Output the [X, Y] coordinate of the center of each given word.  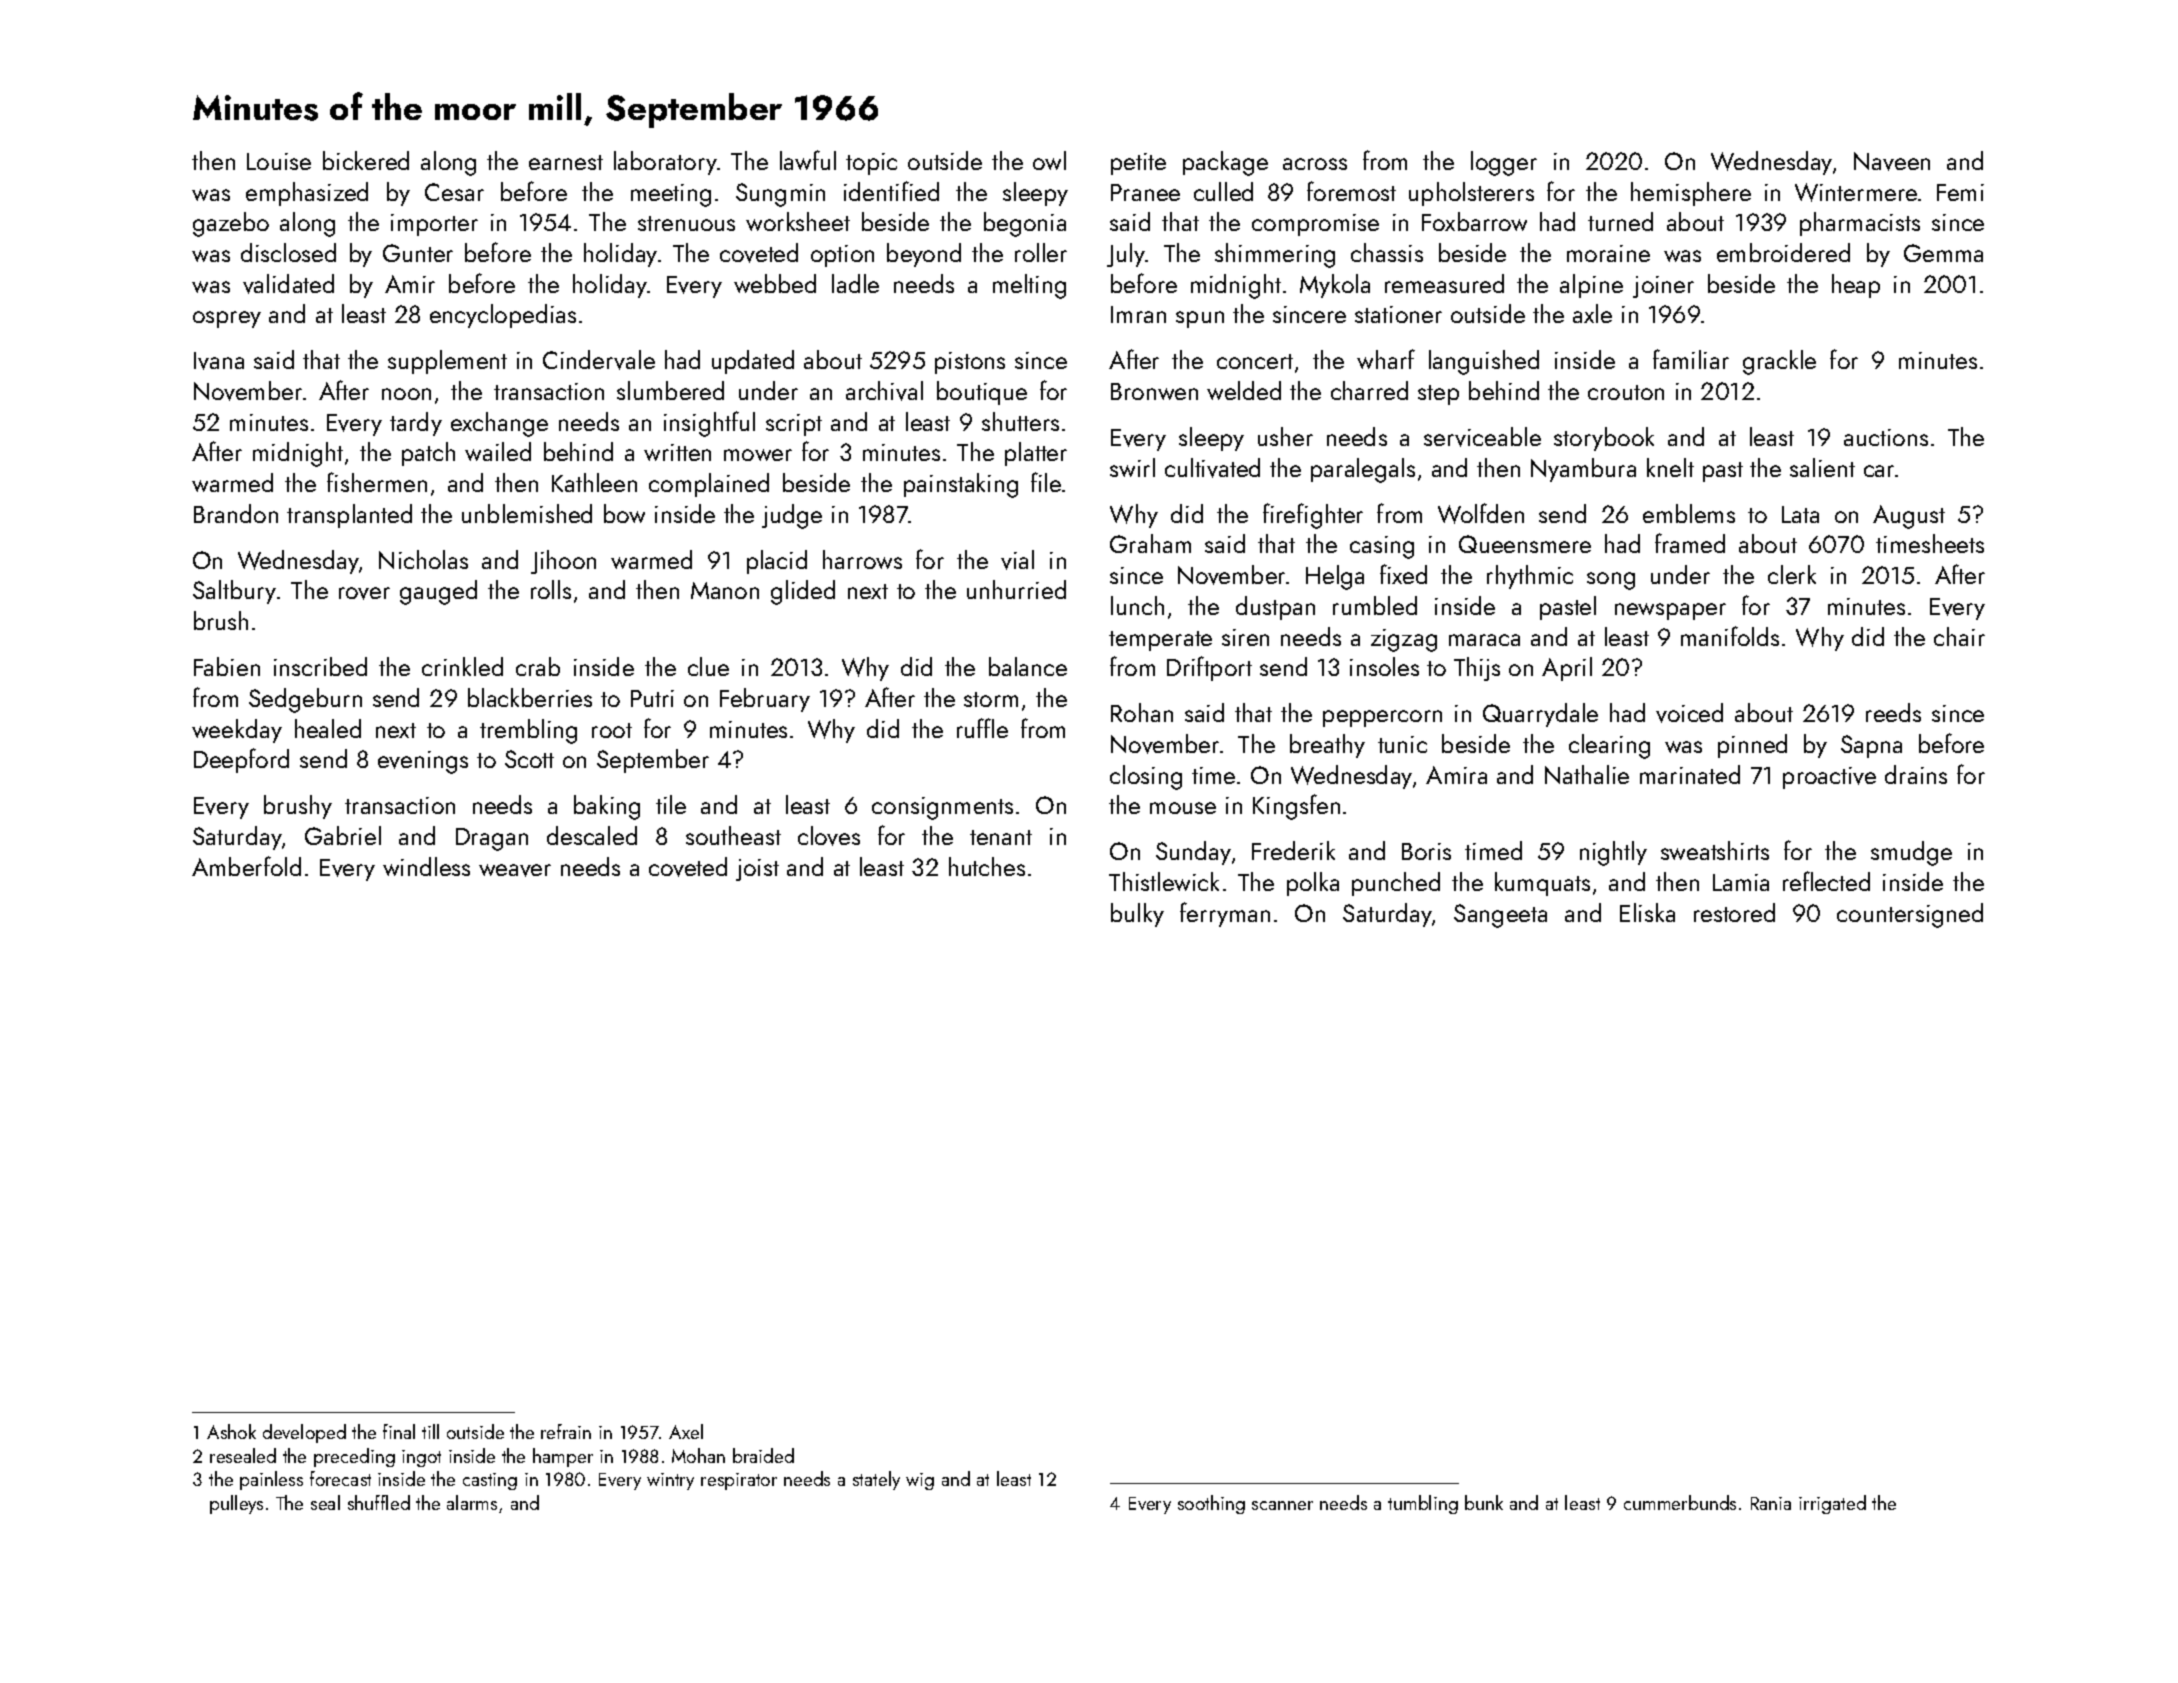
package [1225, 163]
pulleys [236, 1504]
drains [1916, 774]
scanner [1282, 1505]
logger [1504, 163]
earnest [566, 162]
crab [538, 666]
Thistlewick [1164, 881]
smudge [1911, 853]
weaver [515, 870]
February [765, 700]
